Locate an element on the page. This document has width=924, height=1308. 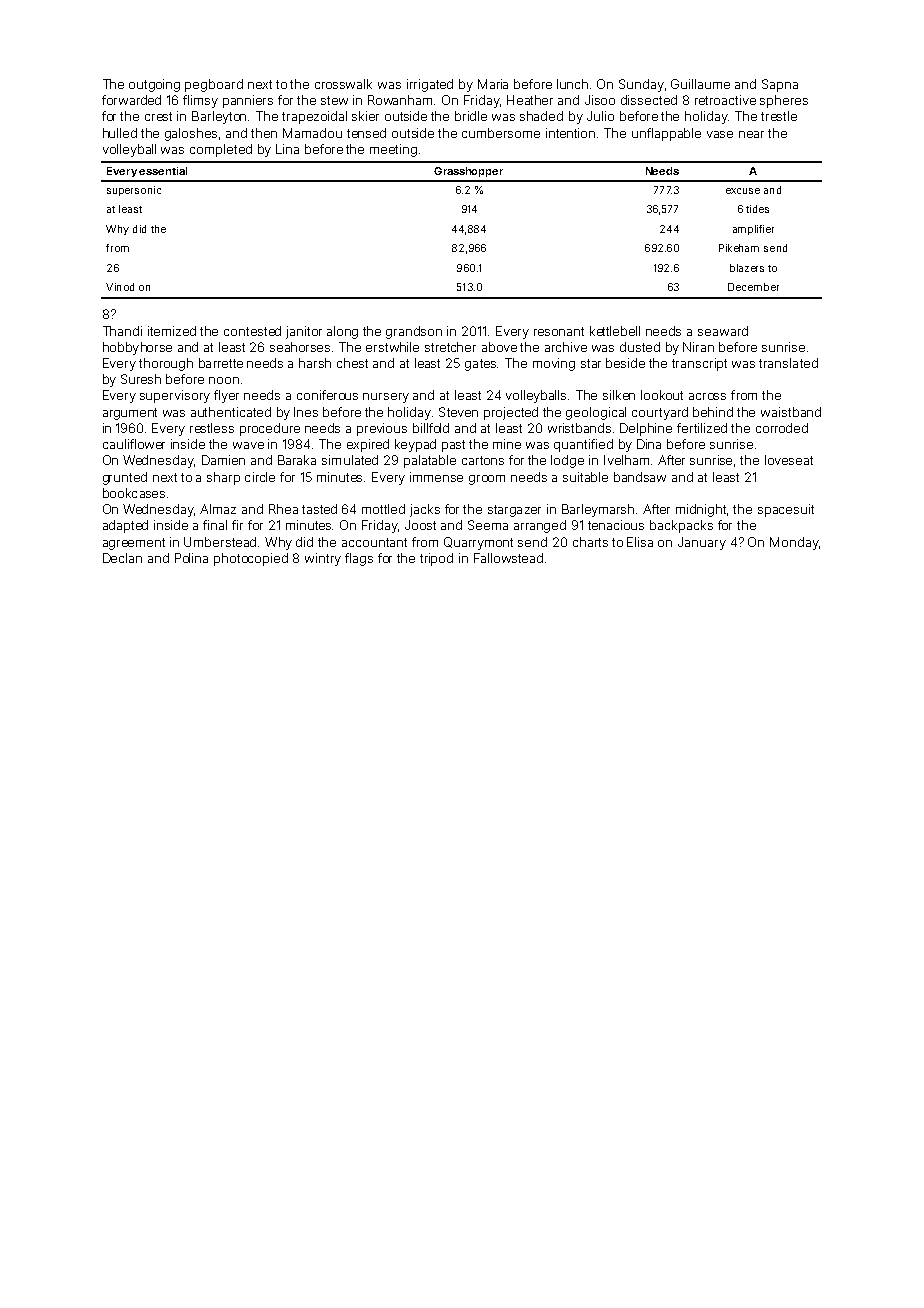
Quarrymont is located at coordinates (478, 543).
